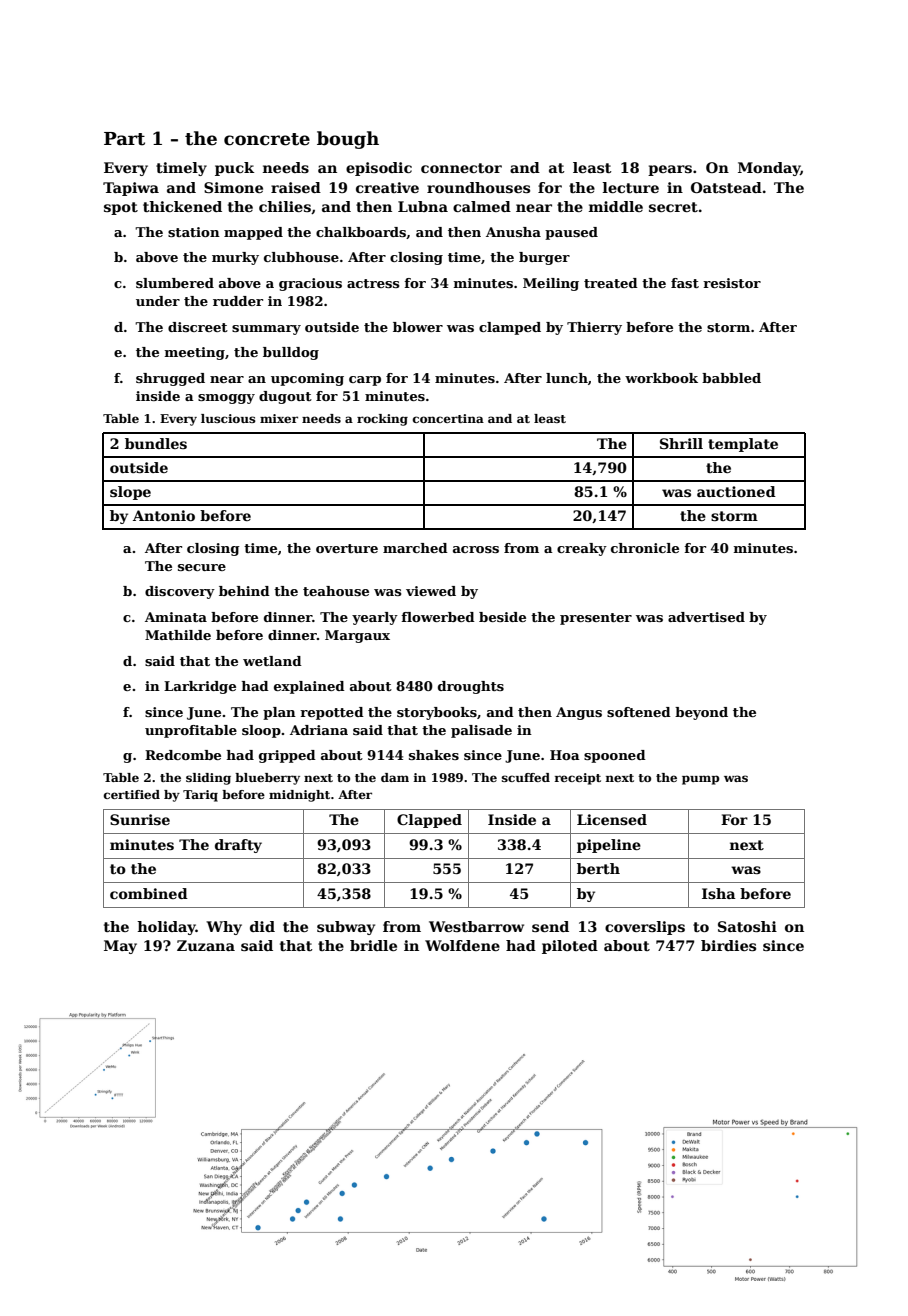  I want to click on across, so click(476, 549).
